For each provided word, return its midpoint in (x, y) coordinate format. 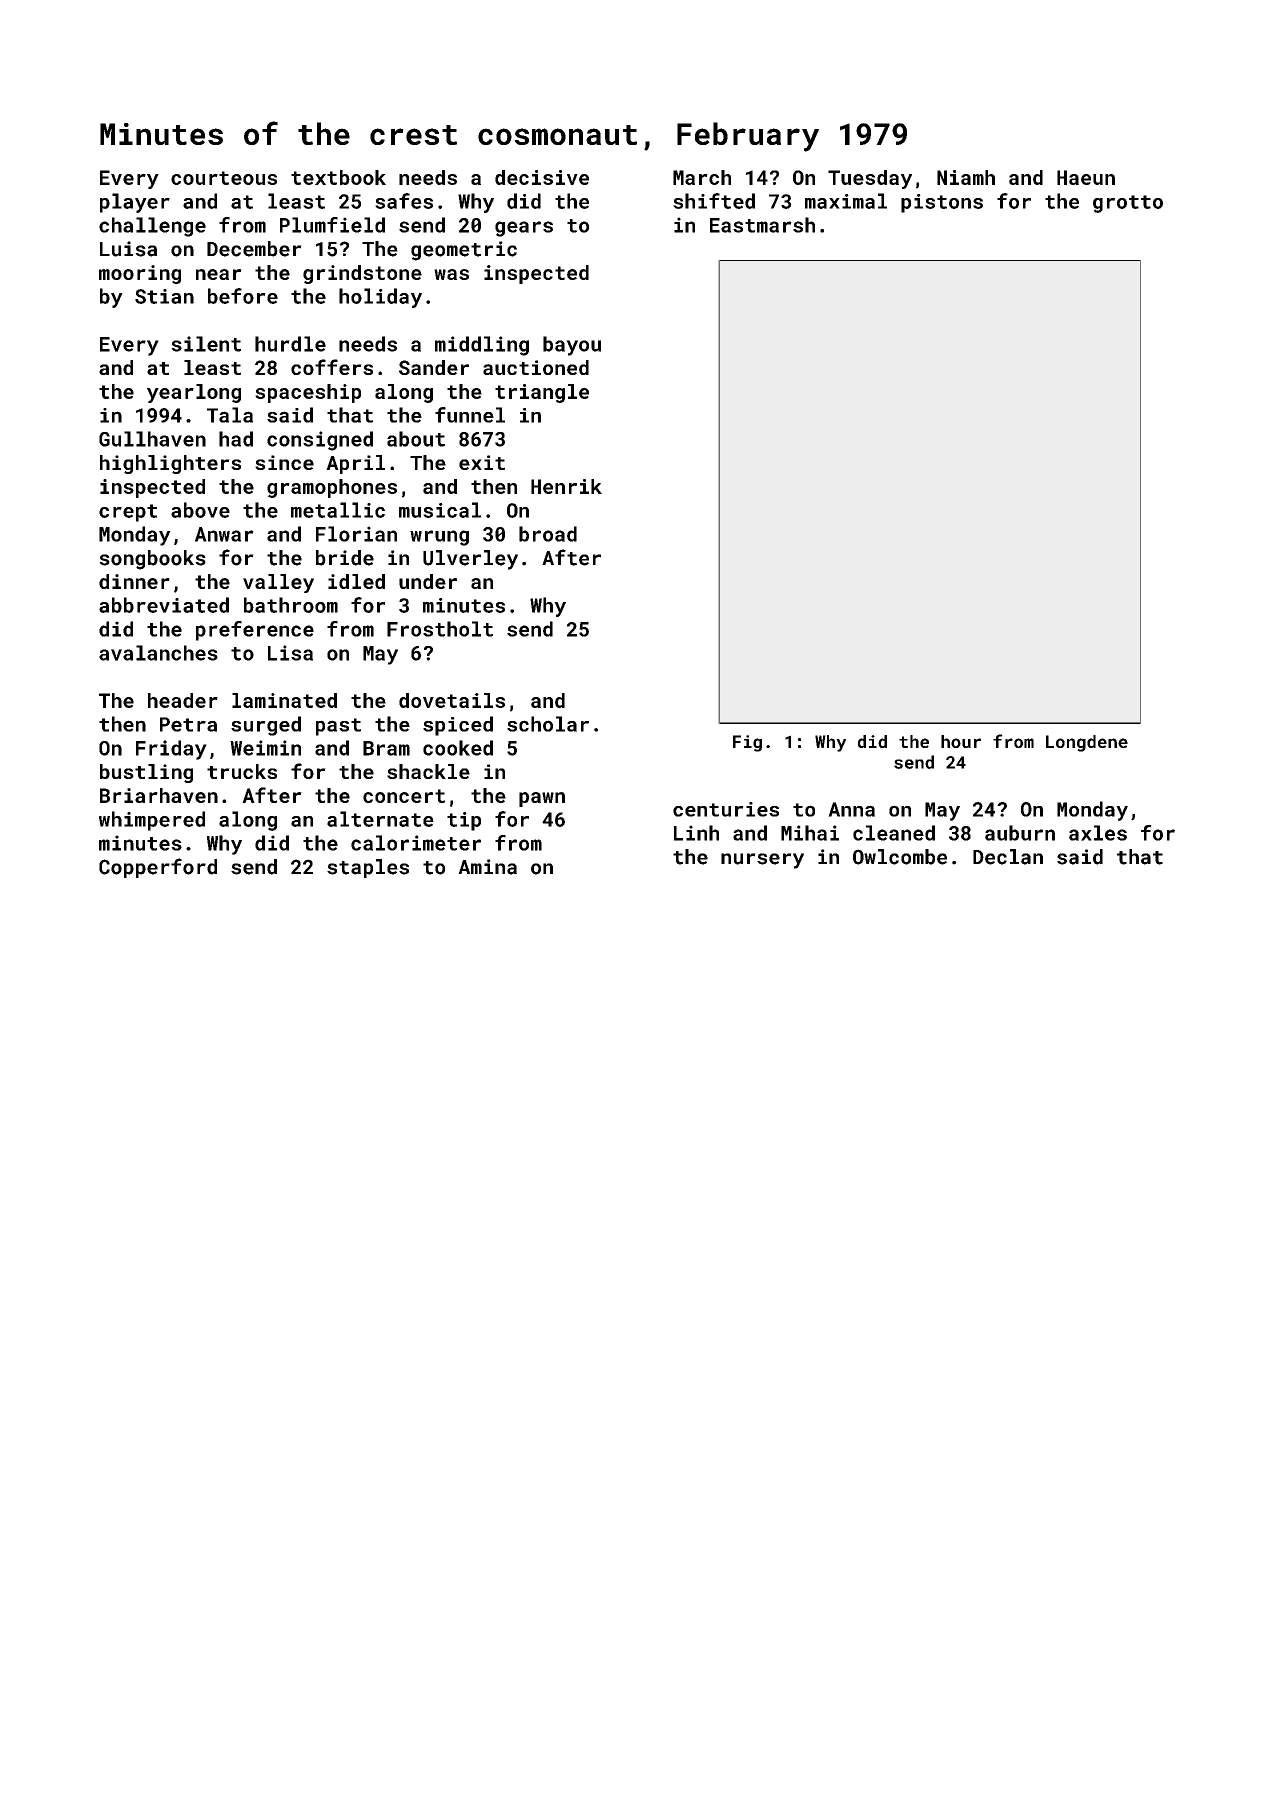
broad (548, 534)
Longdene (1087, 743)
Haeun (1086, 177)
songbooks (152, 560)
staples (368, 868)
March (702, 177)
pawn (542, 799)
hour (961, 741)
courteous (224, 178)
